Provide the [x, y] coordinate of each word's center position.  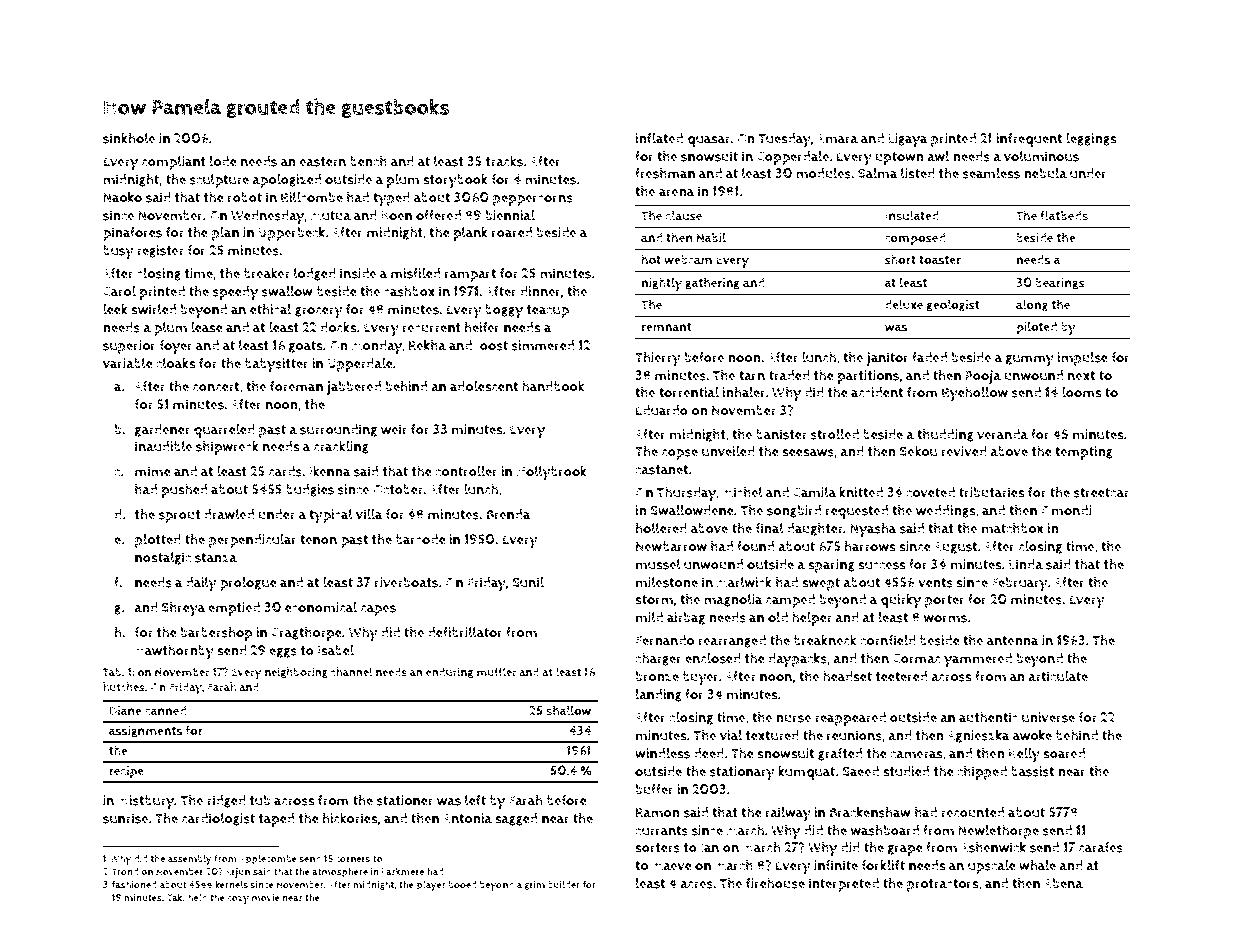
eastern [323, 162]
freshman [665, 173]
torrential [689, 392]
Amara [837, 139]
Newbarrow [671, 546]
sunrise [125, 818]
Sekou [918, 451]
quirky [901, 600]
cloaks [176, 363]
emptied [234, 609]
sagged [516, 819]
